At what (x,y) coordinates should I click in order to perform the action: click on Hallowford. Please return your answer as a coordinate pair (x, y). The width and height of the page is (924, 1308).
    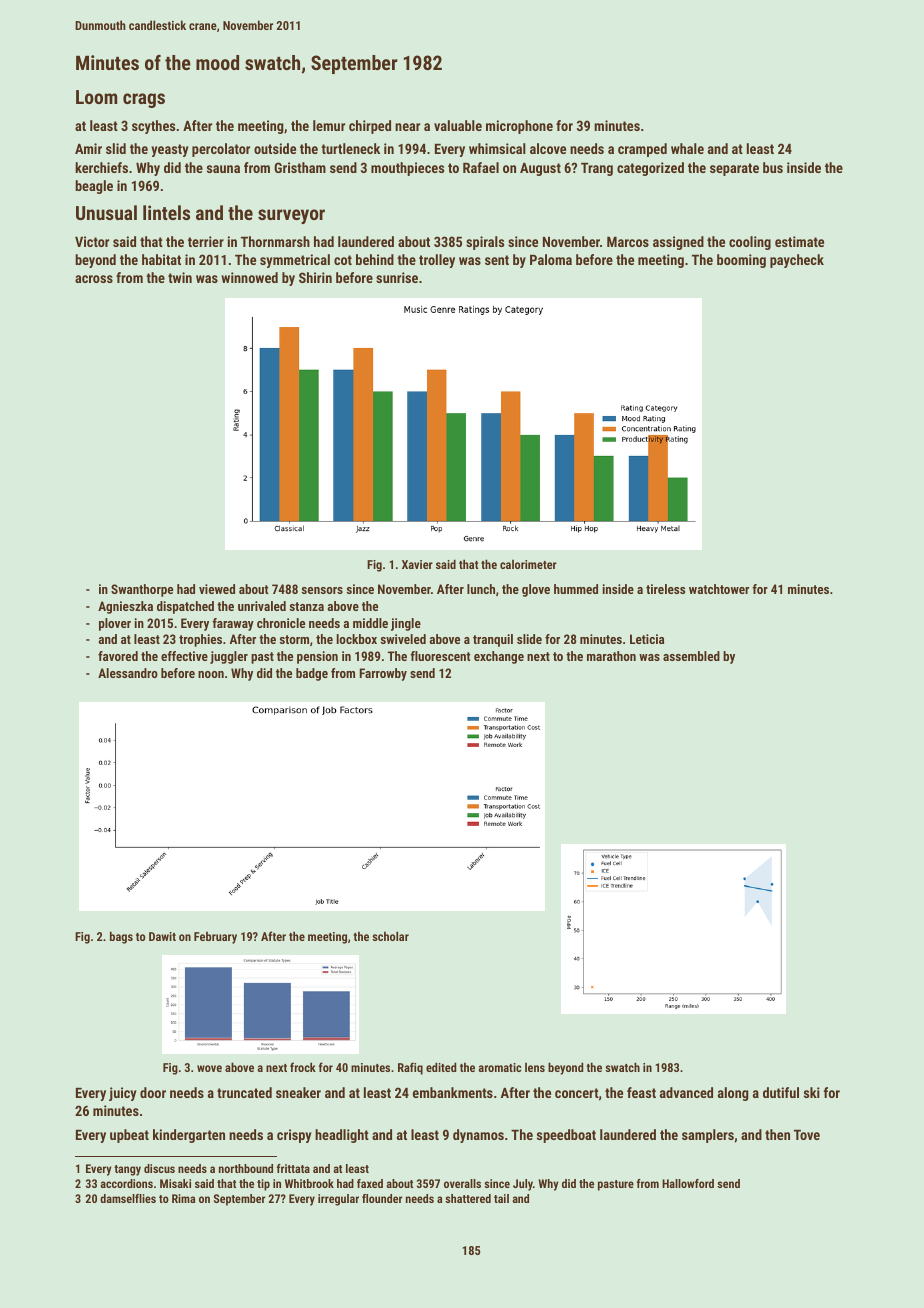
    Looking at the image, I should click on (688, 1183).
